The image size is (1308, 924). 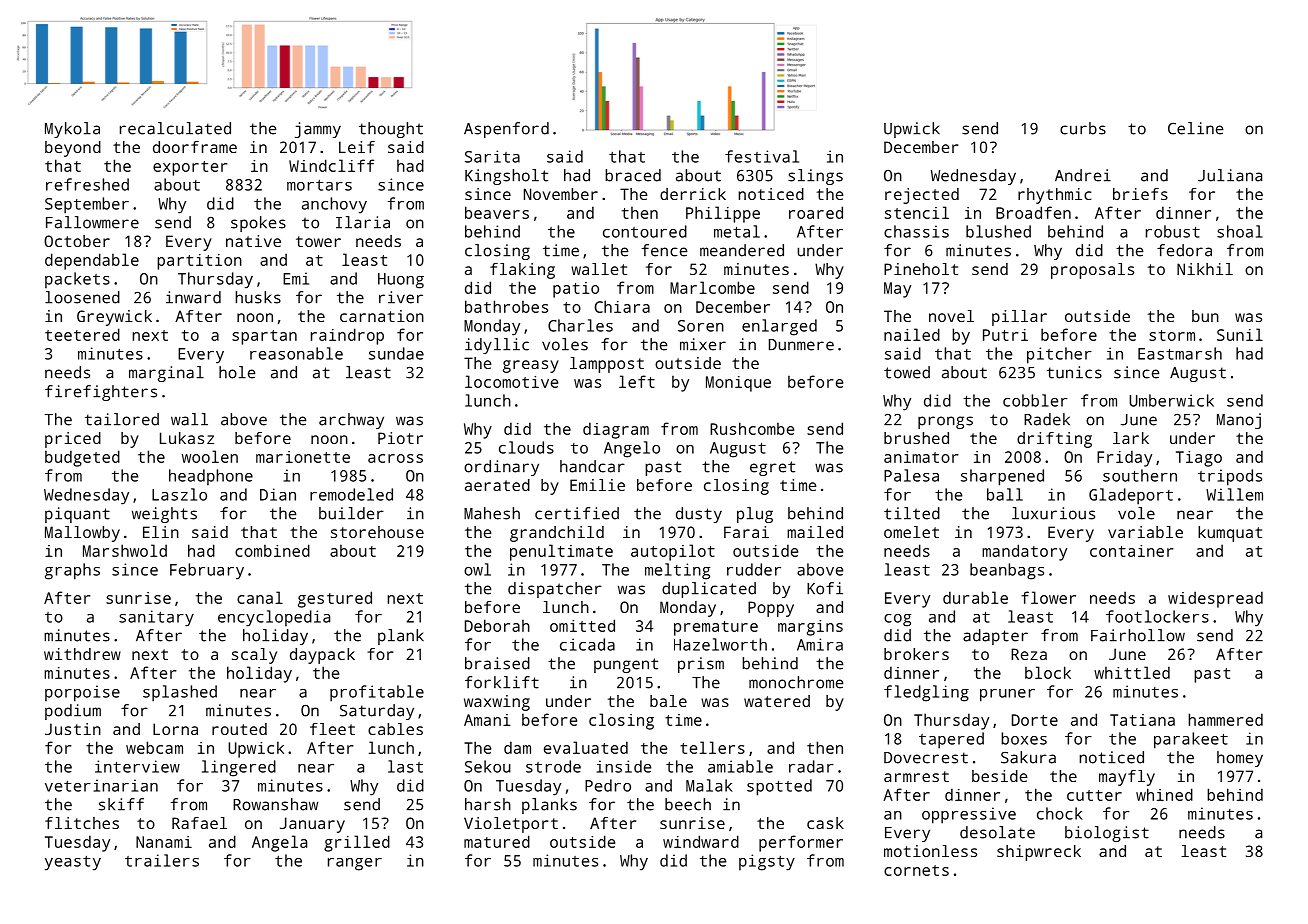 I want to click on Fallowmere, so click(x=92, y=222).
